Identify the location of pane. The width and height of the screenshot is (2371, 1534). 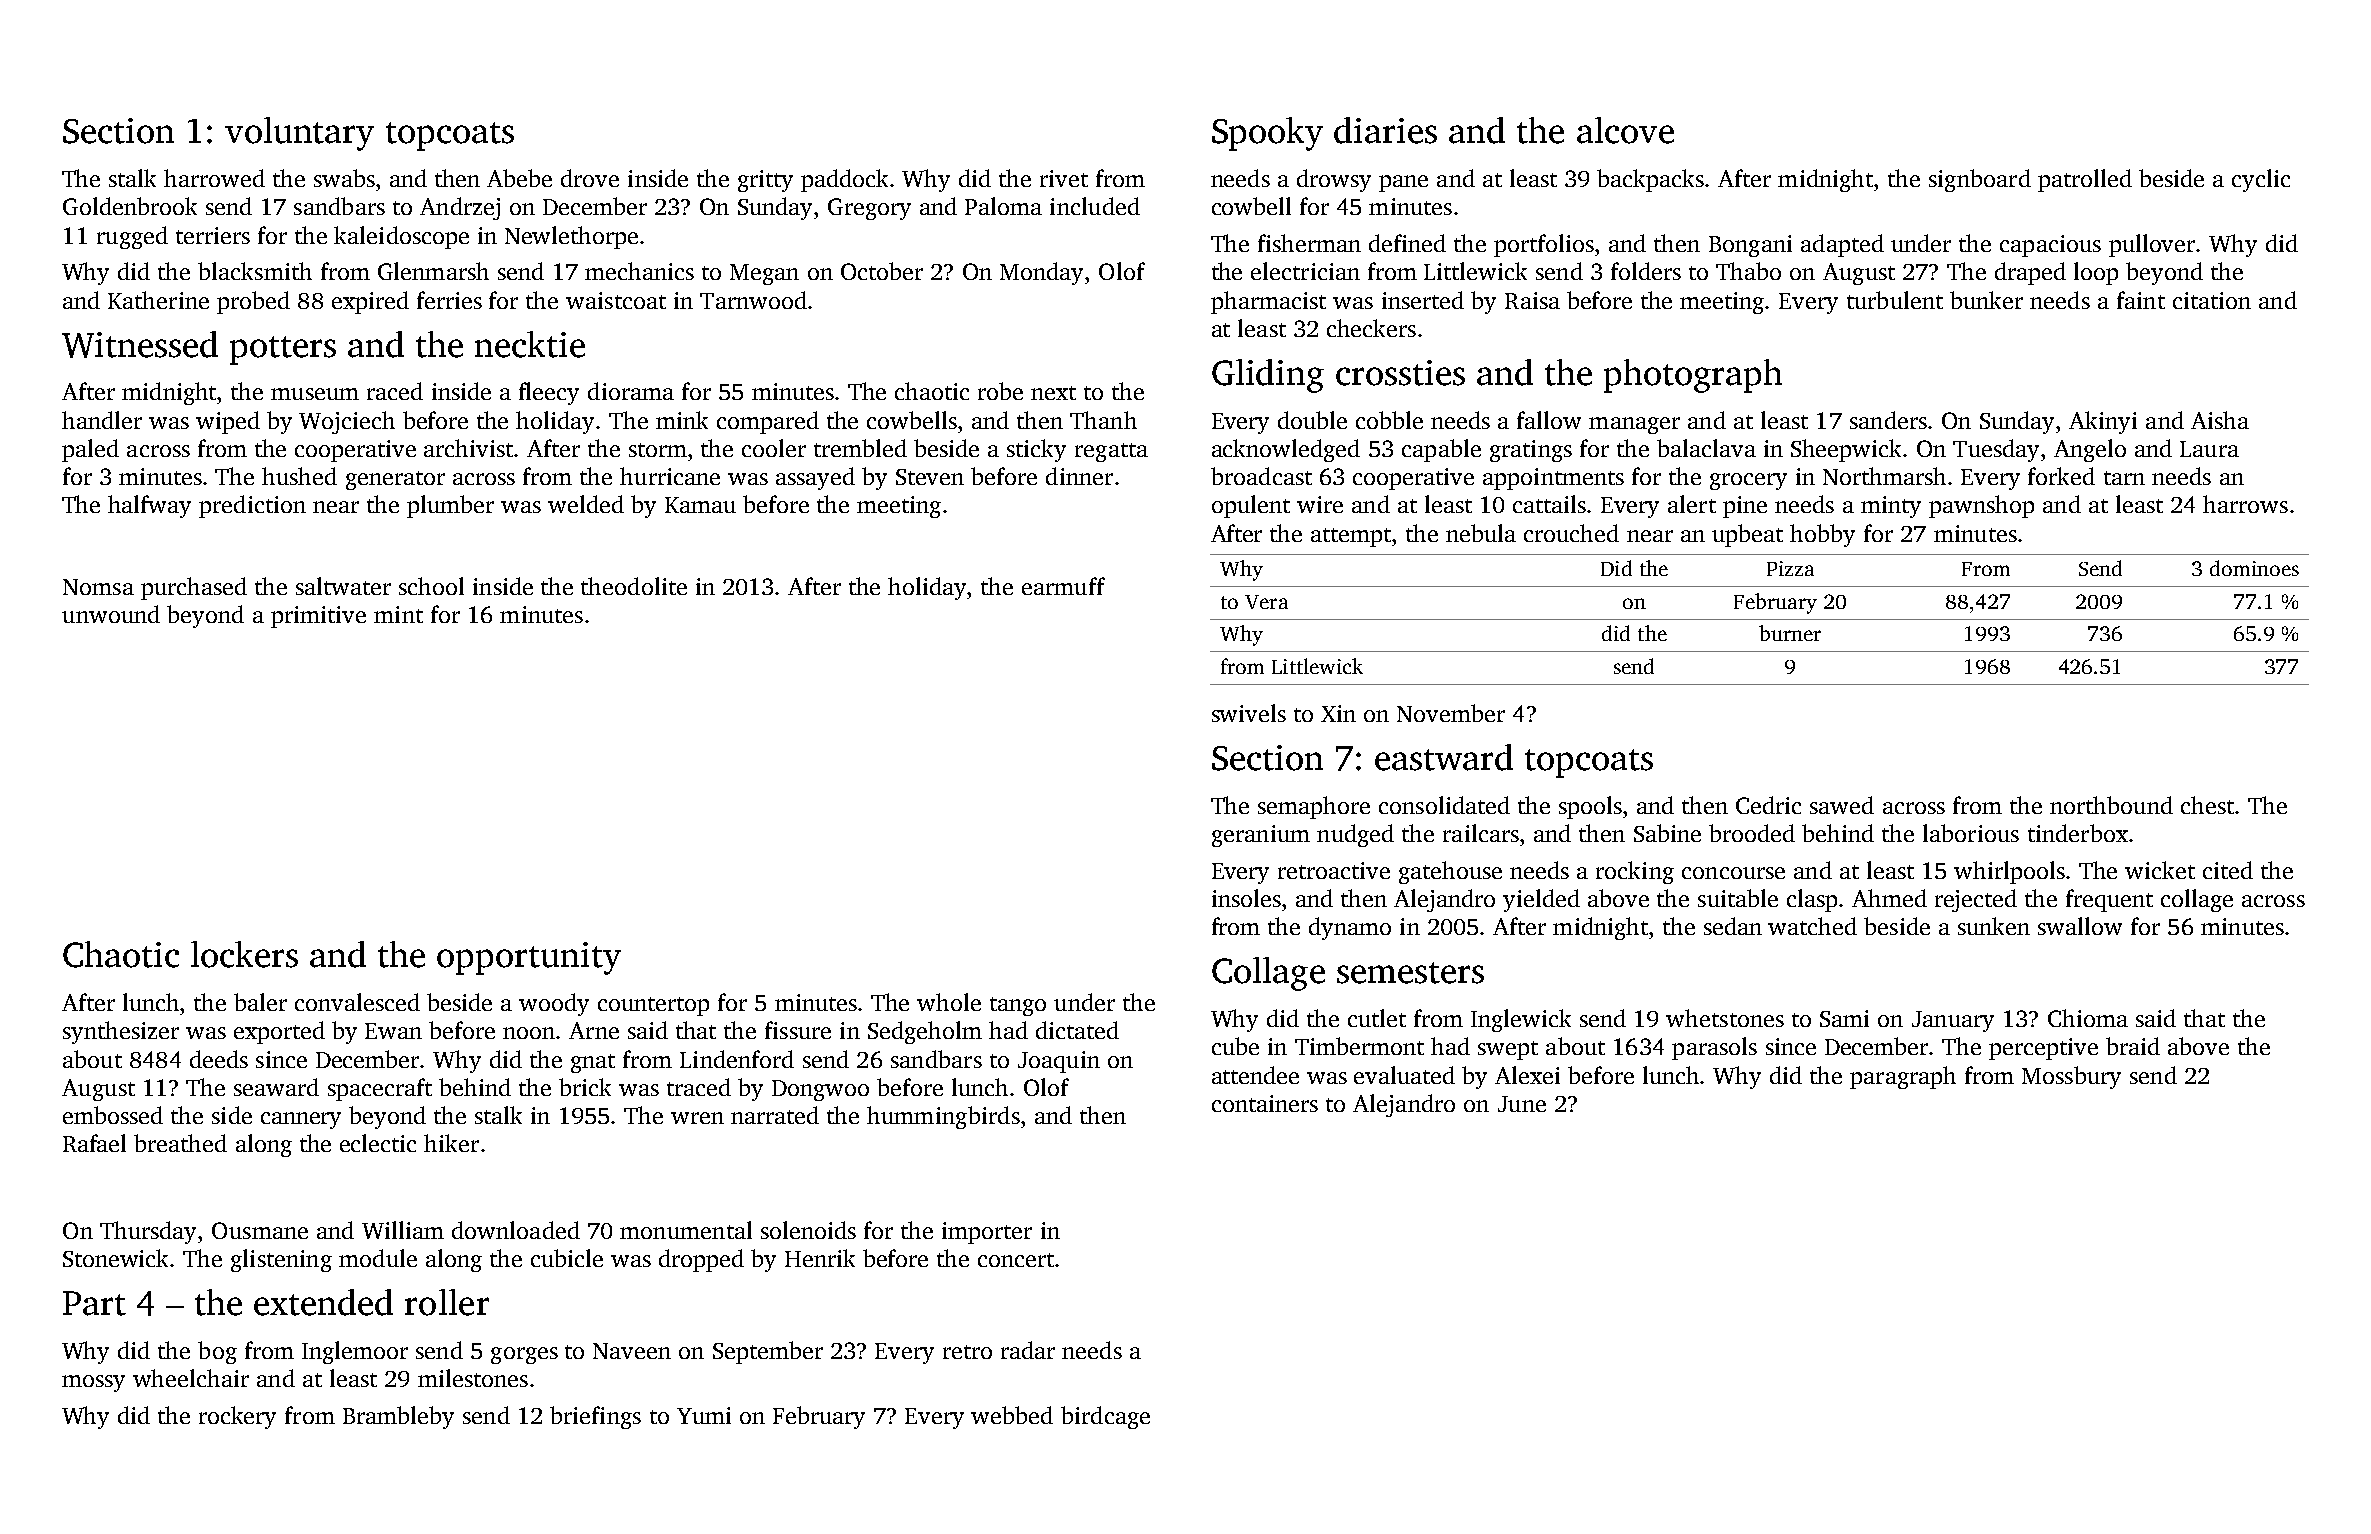
(1403, 183).
